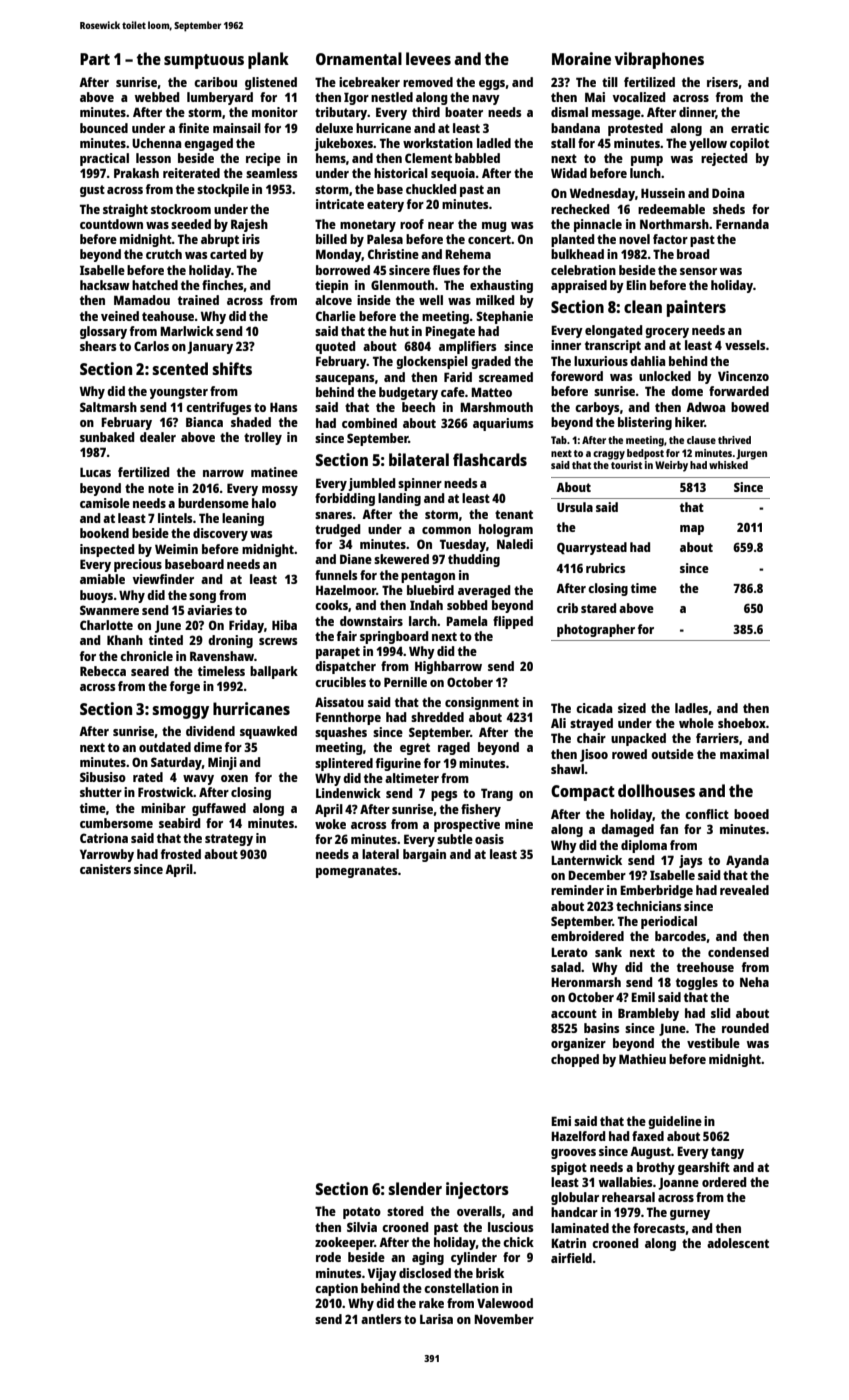  What do you see at coordinates (268, 60) in the page?
I see `plank` at bounding box center [268, 60].
